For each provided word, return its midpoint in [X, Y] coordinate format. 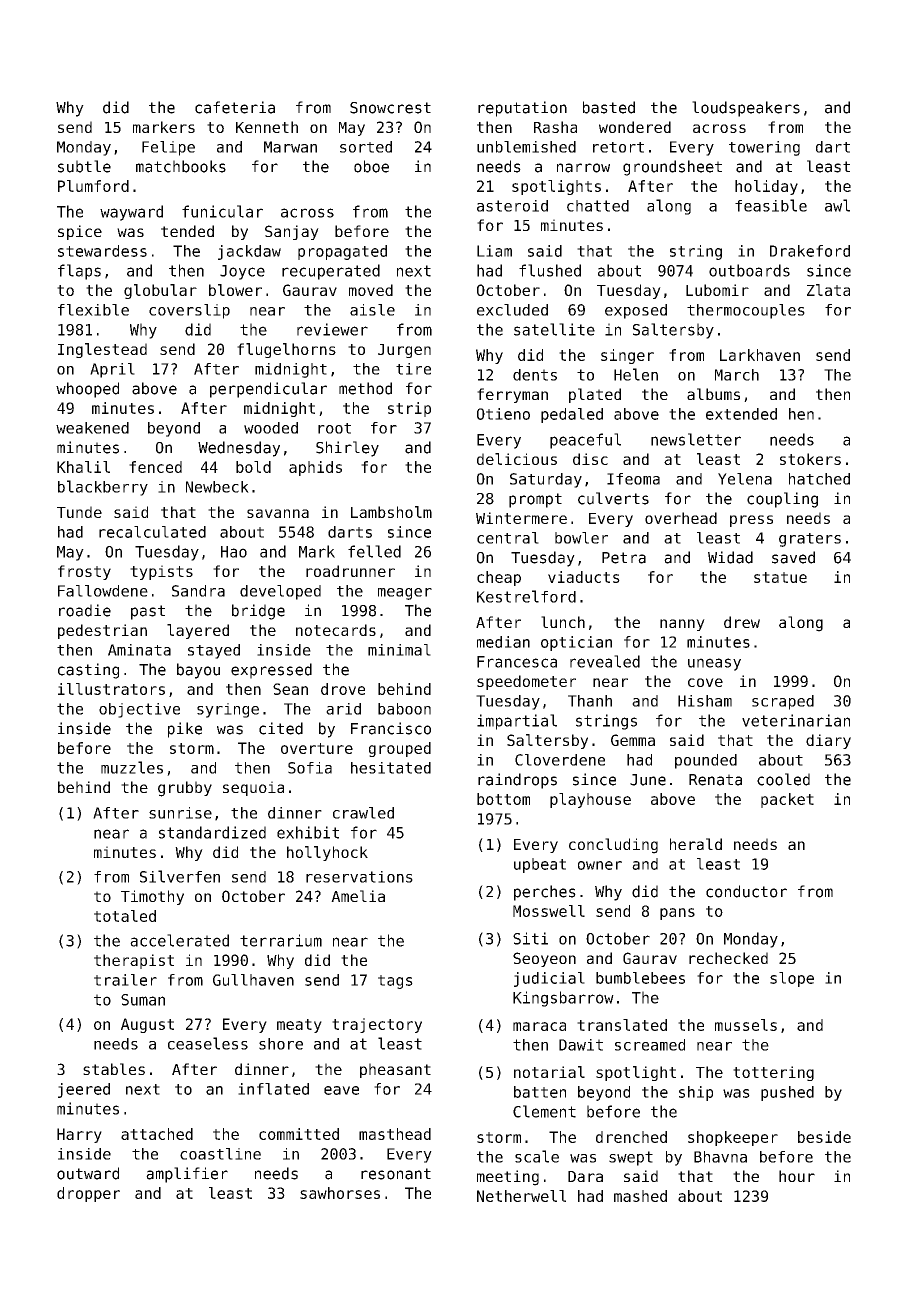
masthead [395, 1134]
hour [797, 1176]
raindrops [517, 781]
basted [609, 107]
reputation [522, 109]
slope [792, 979]
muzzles [132, 767]
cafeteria [235, 107]
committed [299, 1134]
